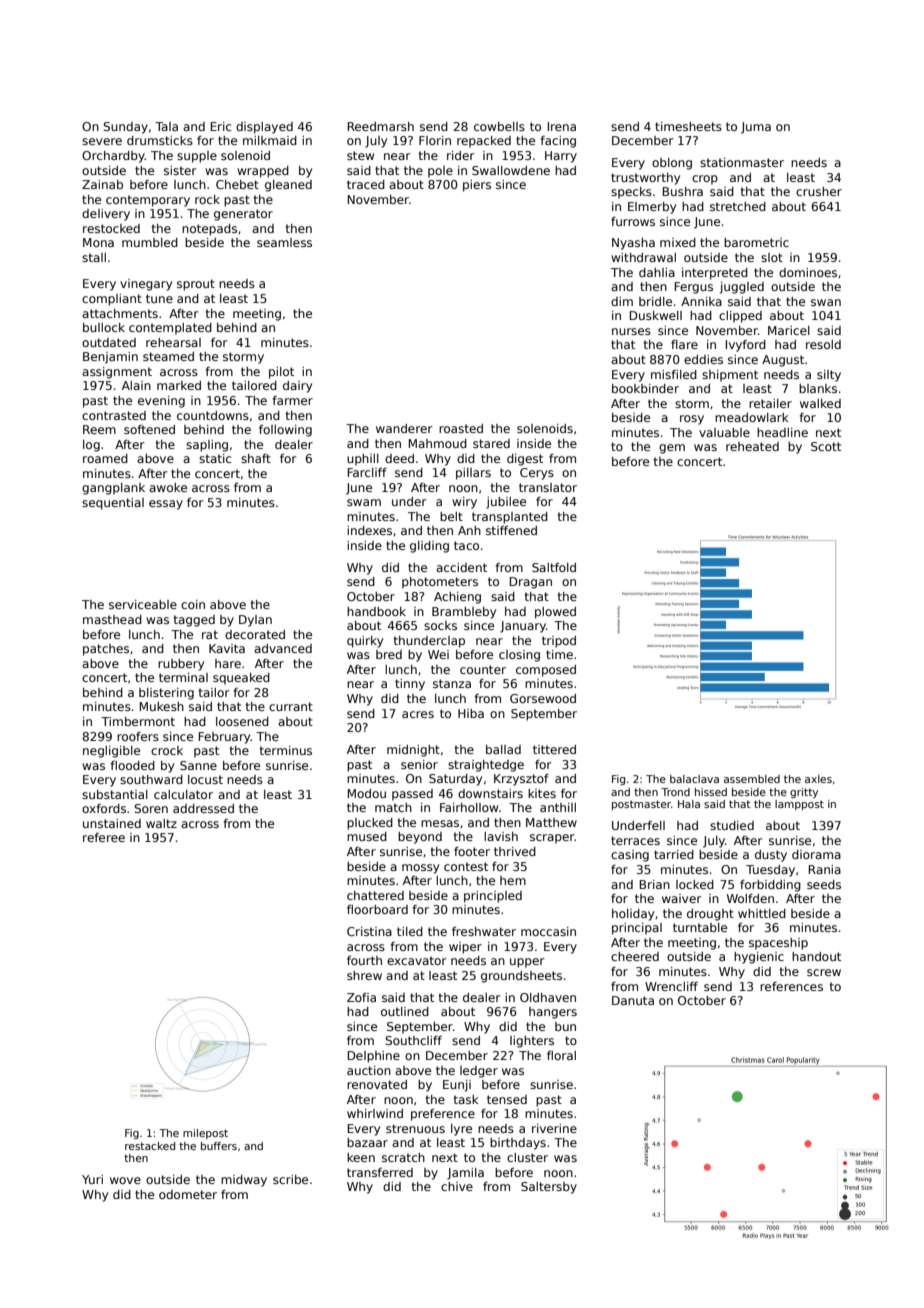 The width and height of the screenshot is (924, 1308). What do you see at coordinates (829, 376) in the screenshot?
I see `silty` at bounding box center [829, 376].
